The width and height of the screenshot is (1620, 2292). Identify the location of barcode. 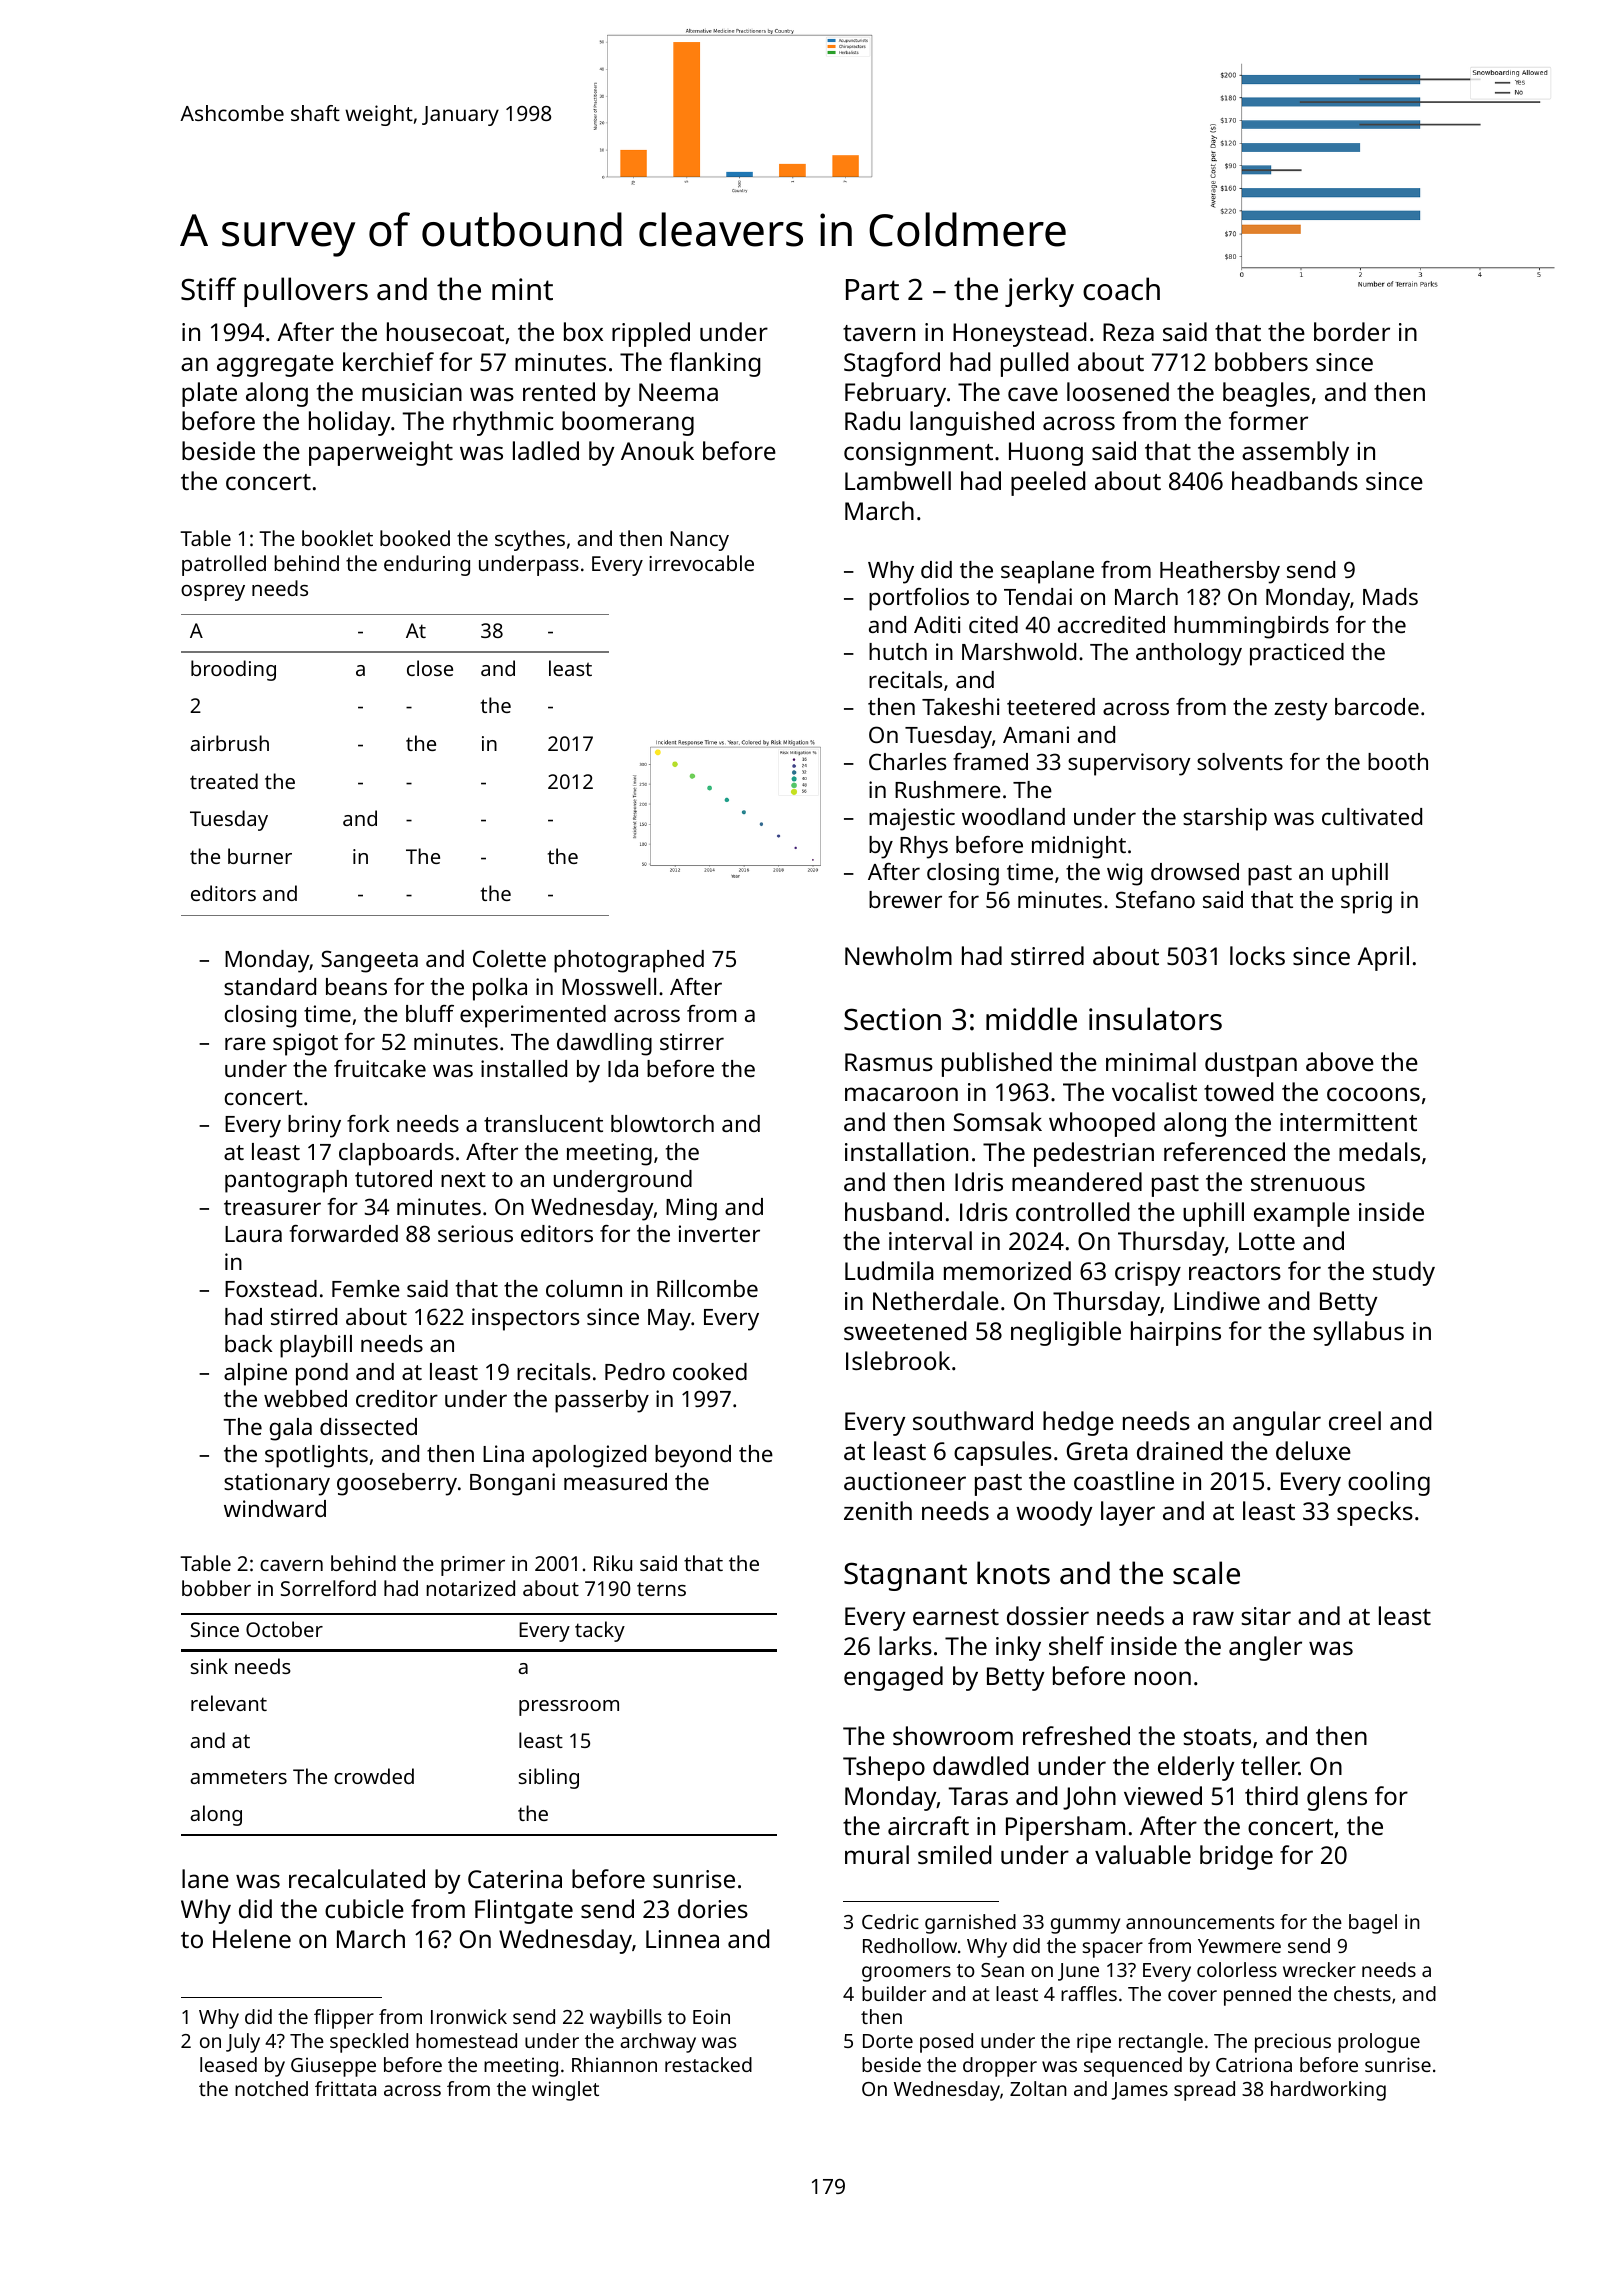
(1377, 706).
